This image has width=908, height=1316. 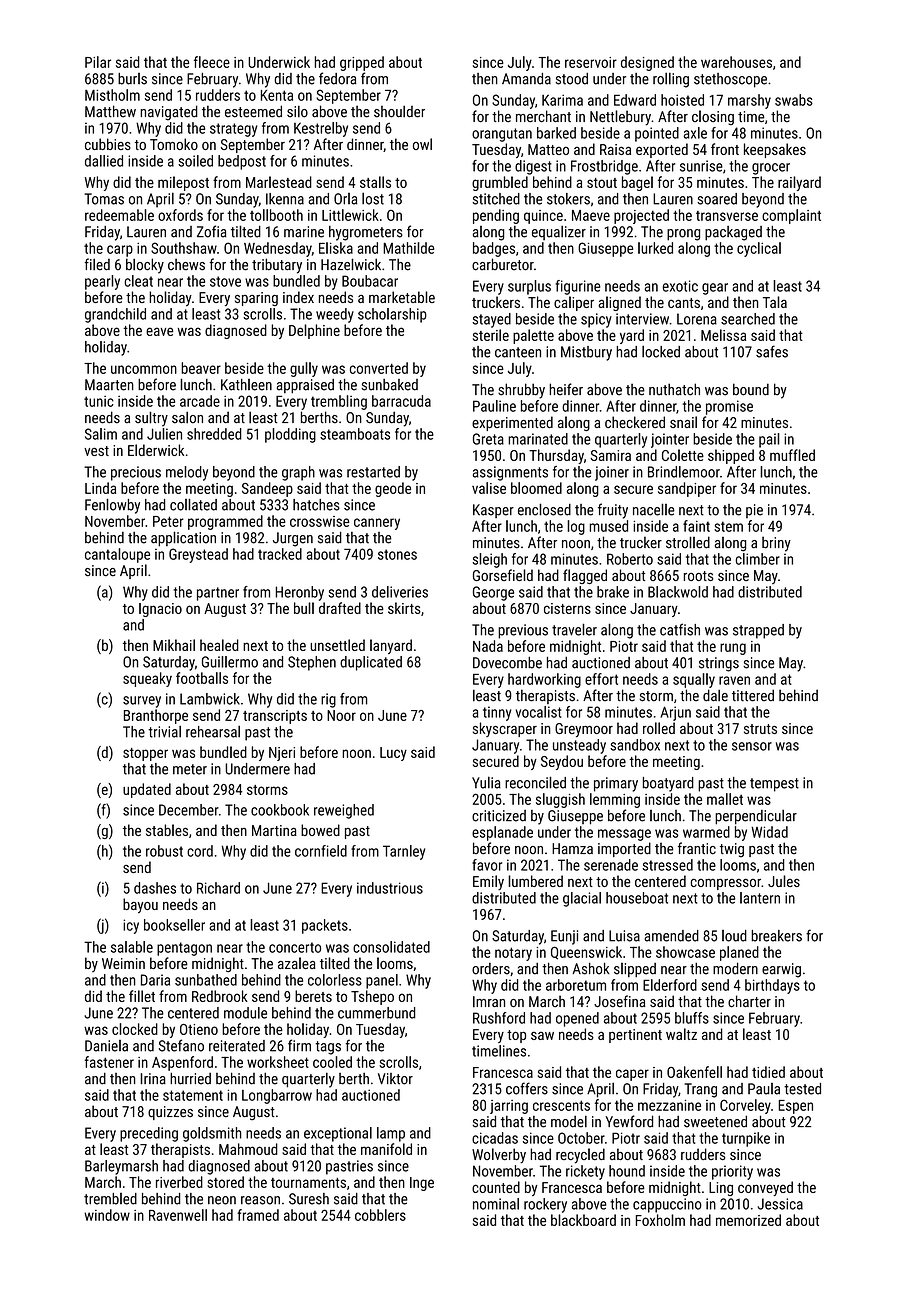 What do you see at coordinates (212, 62) in the image?
I see `fleece` at bounding box center [212, 62].
